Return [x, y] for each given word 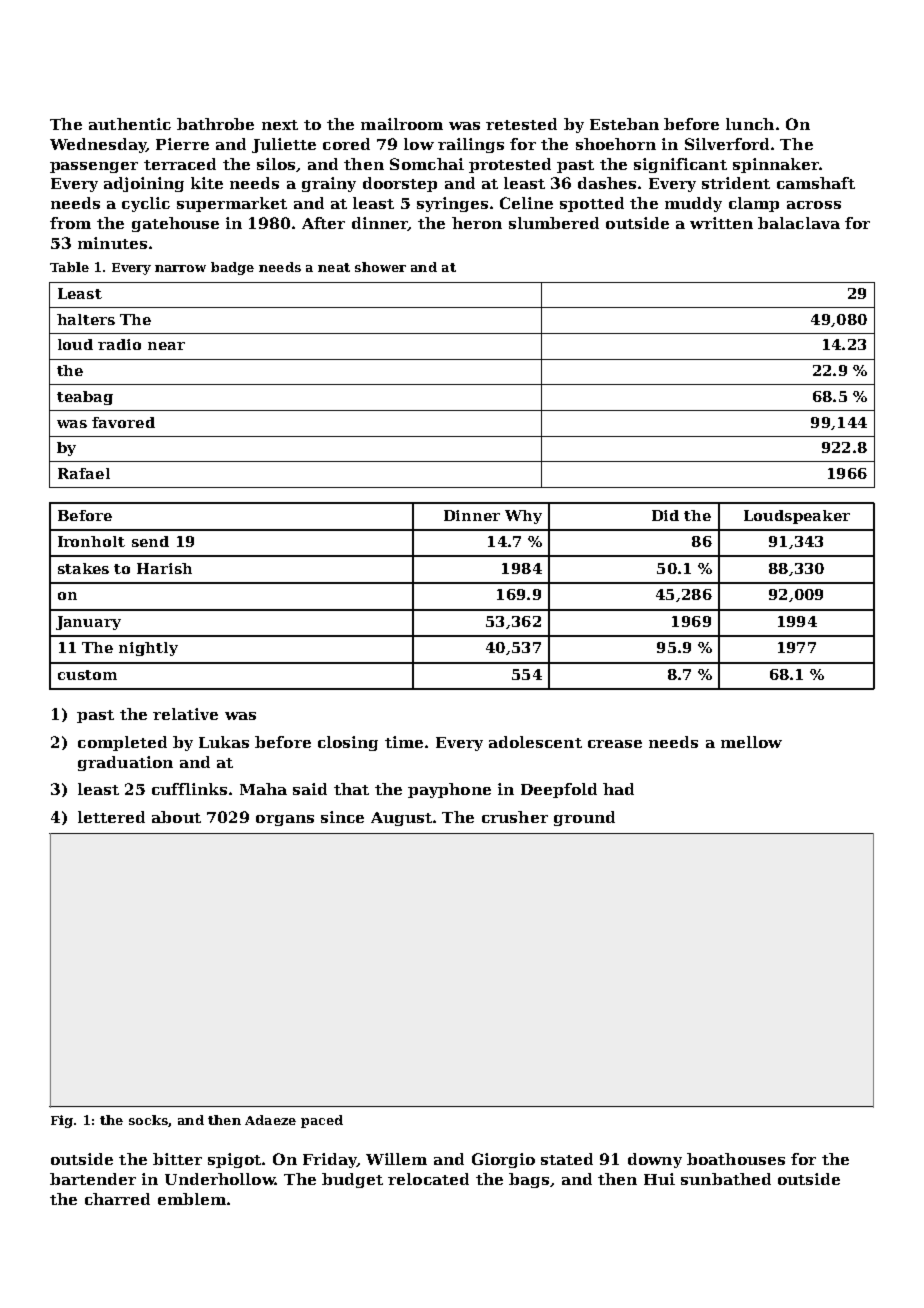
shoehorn [616, 144]
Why [523, 517]
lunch [750, 124]
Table [69, 267]
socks [148, 1120]
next [280, 125]
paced [322, 1121]
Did [665, 515]
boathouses [736, 1159]
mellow [751, 742]
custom [87, 675]
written [721, 223]
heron [477, 223]
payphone [449, 790]
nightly [148, 649]
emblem [192, 1199]
